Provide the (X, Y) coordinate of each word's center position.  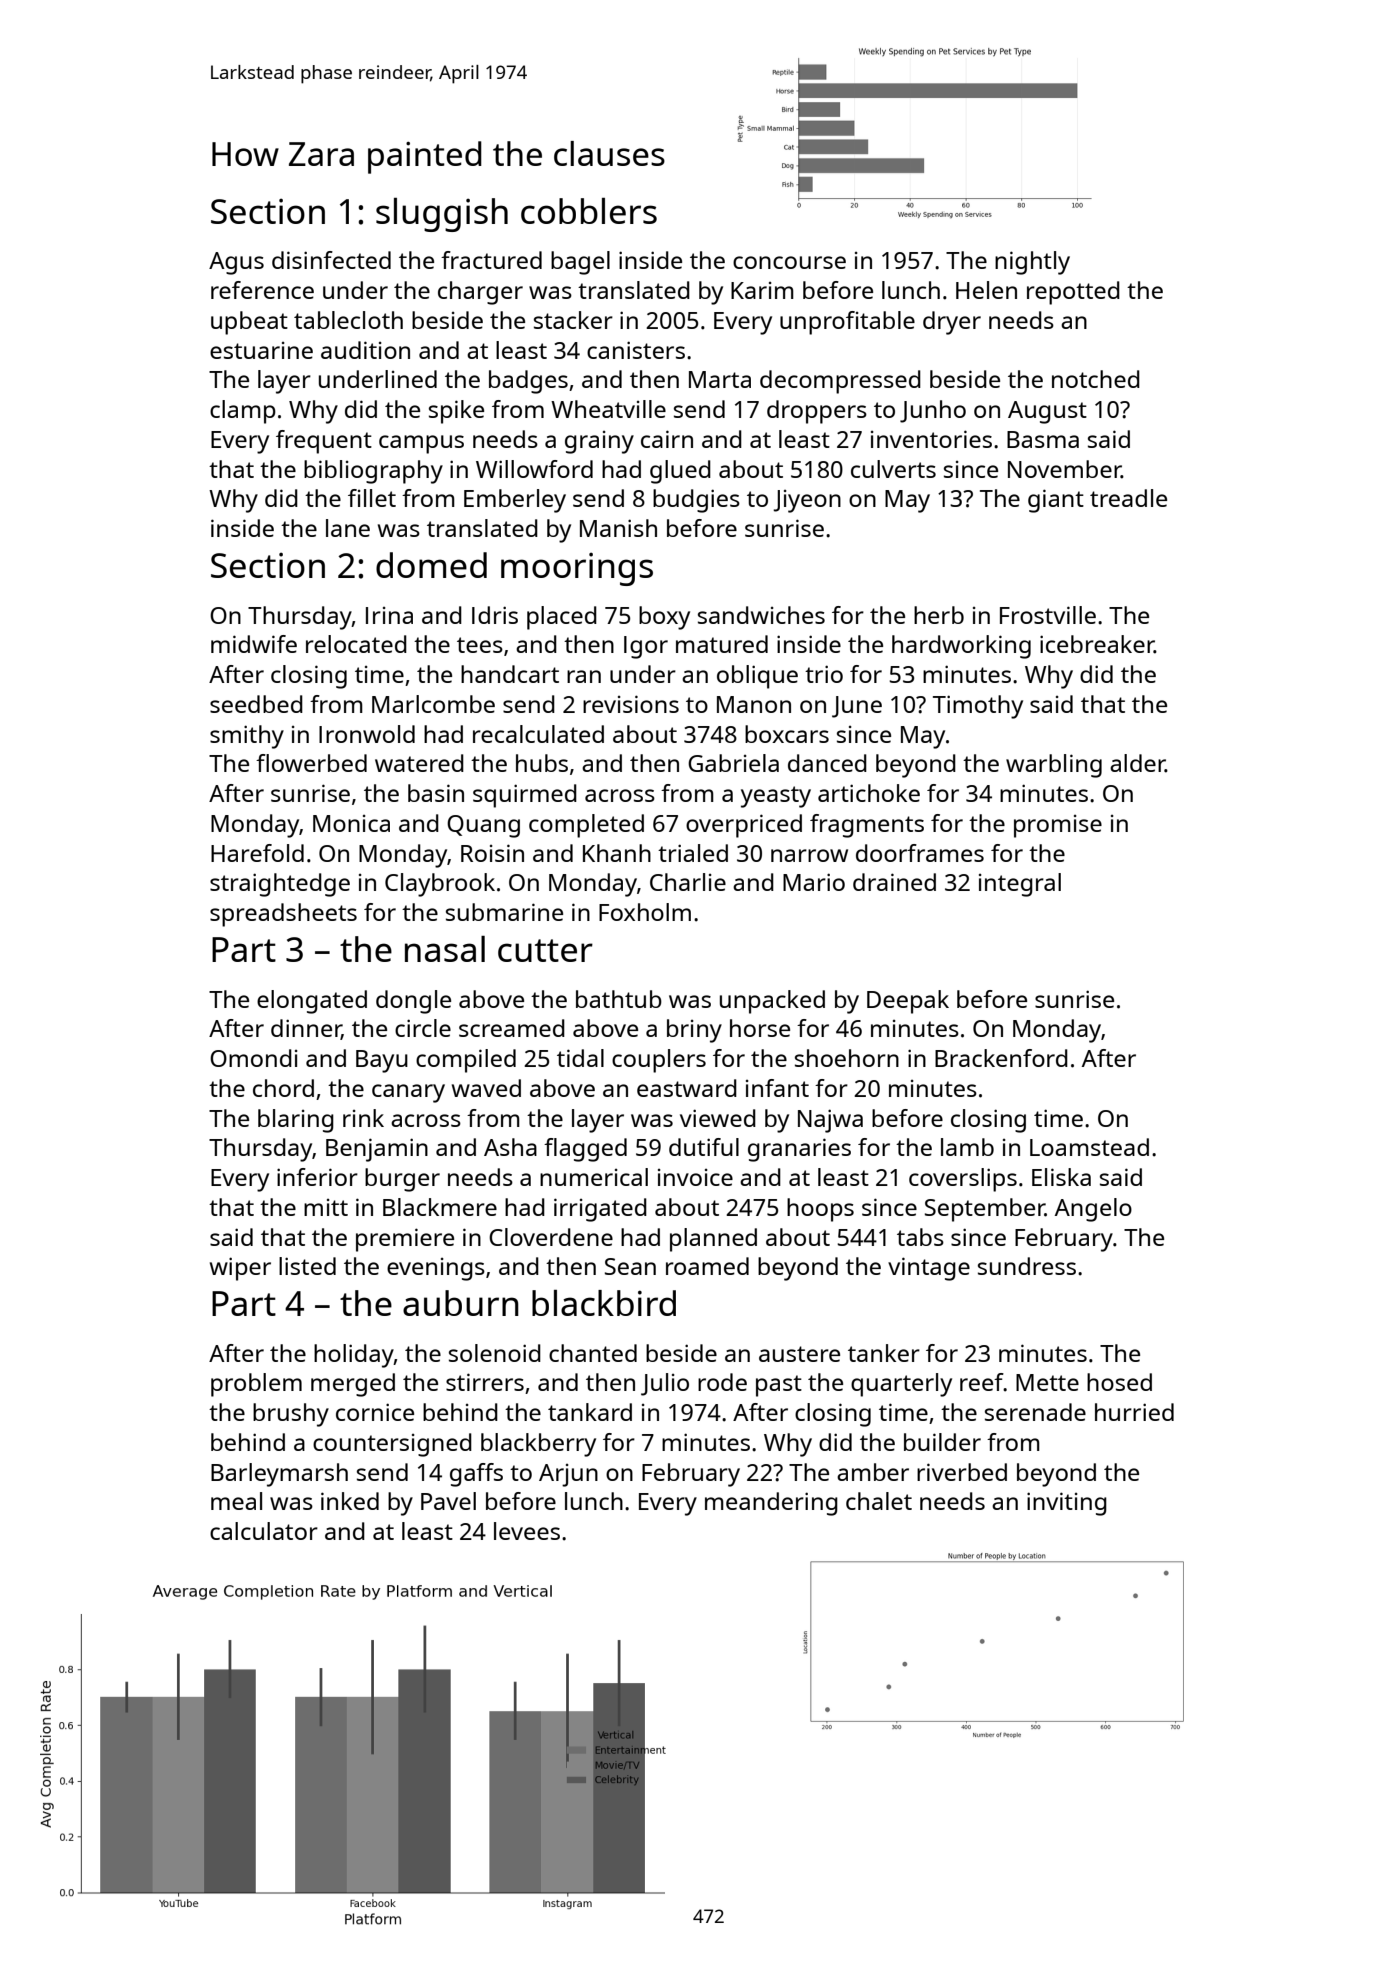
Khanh (617, 853)
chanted (593, 1353)
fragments (867, 826)
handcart (510, 674)
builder (942, 1442)
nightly (1032, 263)
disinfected (331, 260)
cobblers (589, 211)
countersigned (392, 1445)
